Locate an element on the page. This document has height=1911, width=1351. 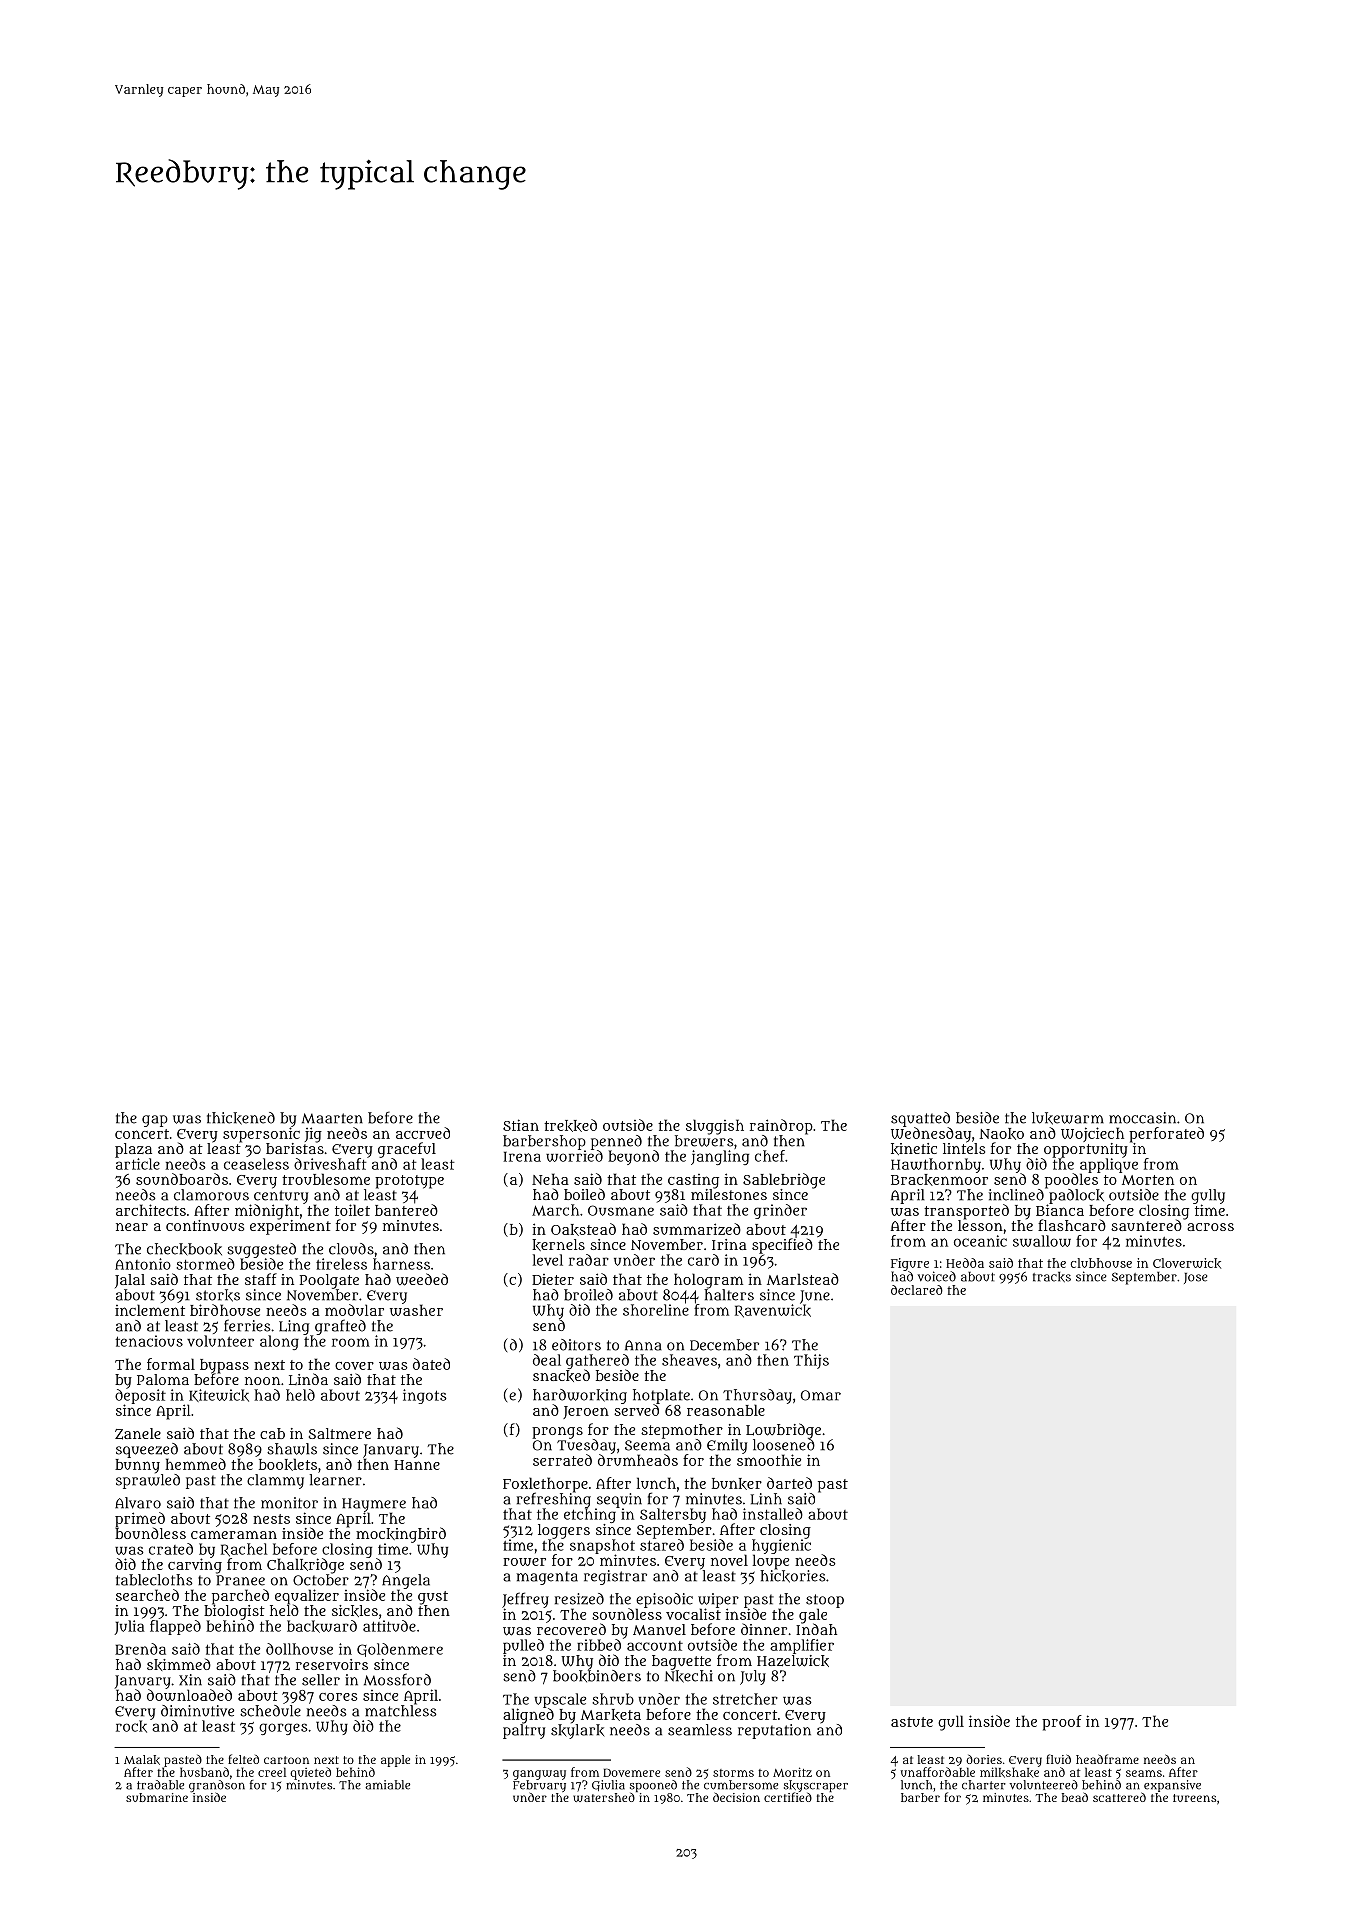
clamorous is located at coordinates (211, 1195).
